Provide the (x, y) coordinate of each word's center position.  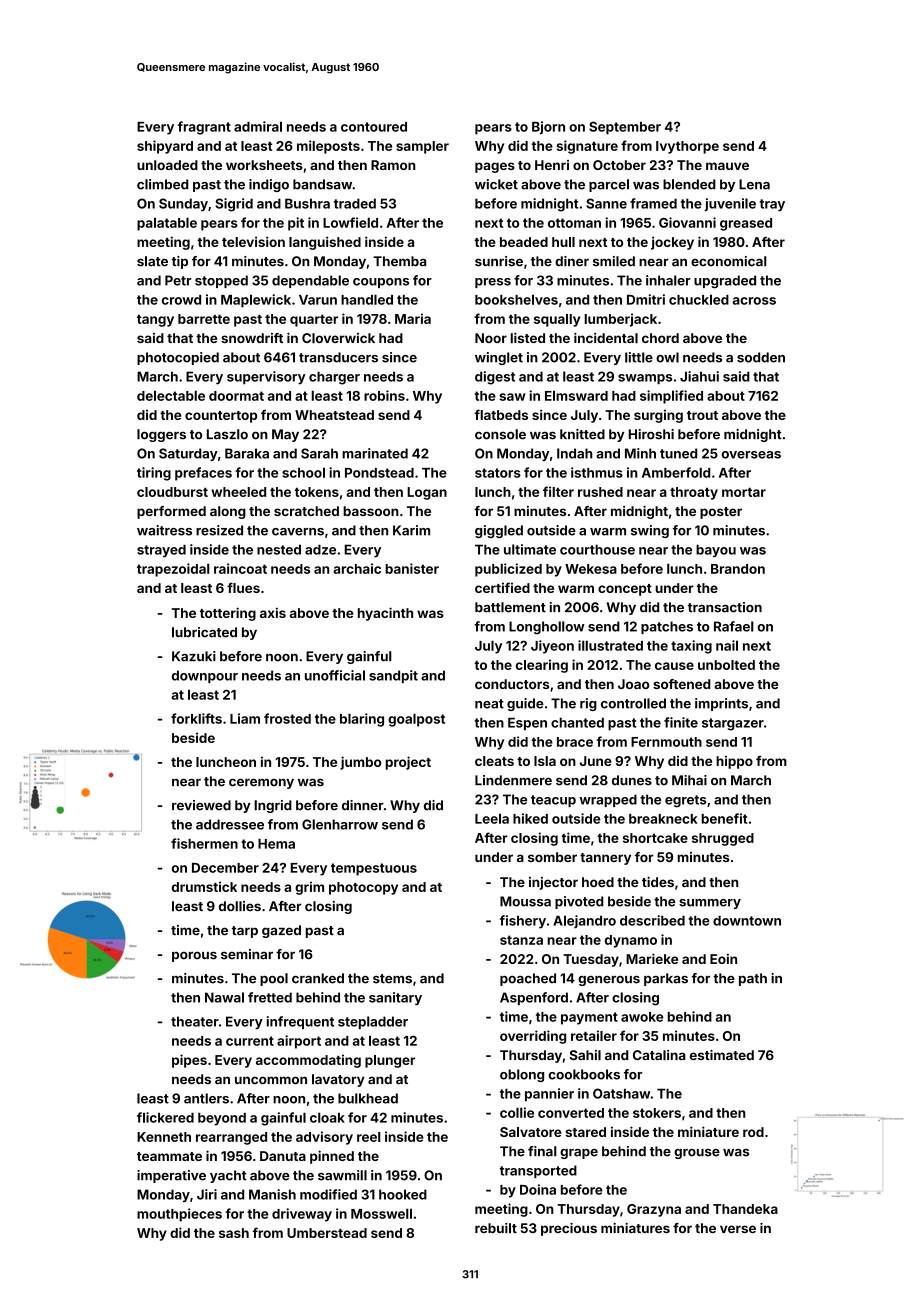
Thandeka (745, 1209)
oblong (522, 1075)
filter (558, 491)
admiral (258, 126)
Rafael (734, 626)
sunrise (499, 261)
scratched (306, 511)
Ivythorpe (687, 147)
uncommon (271, 1080)
